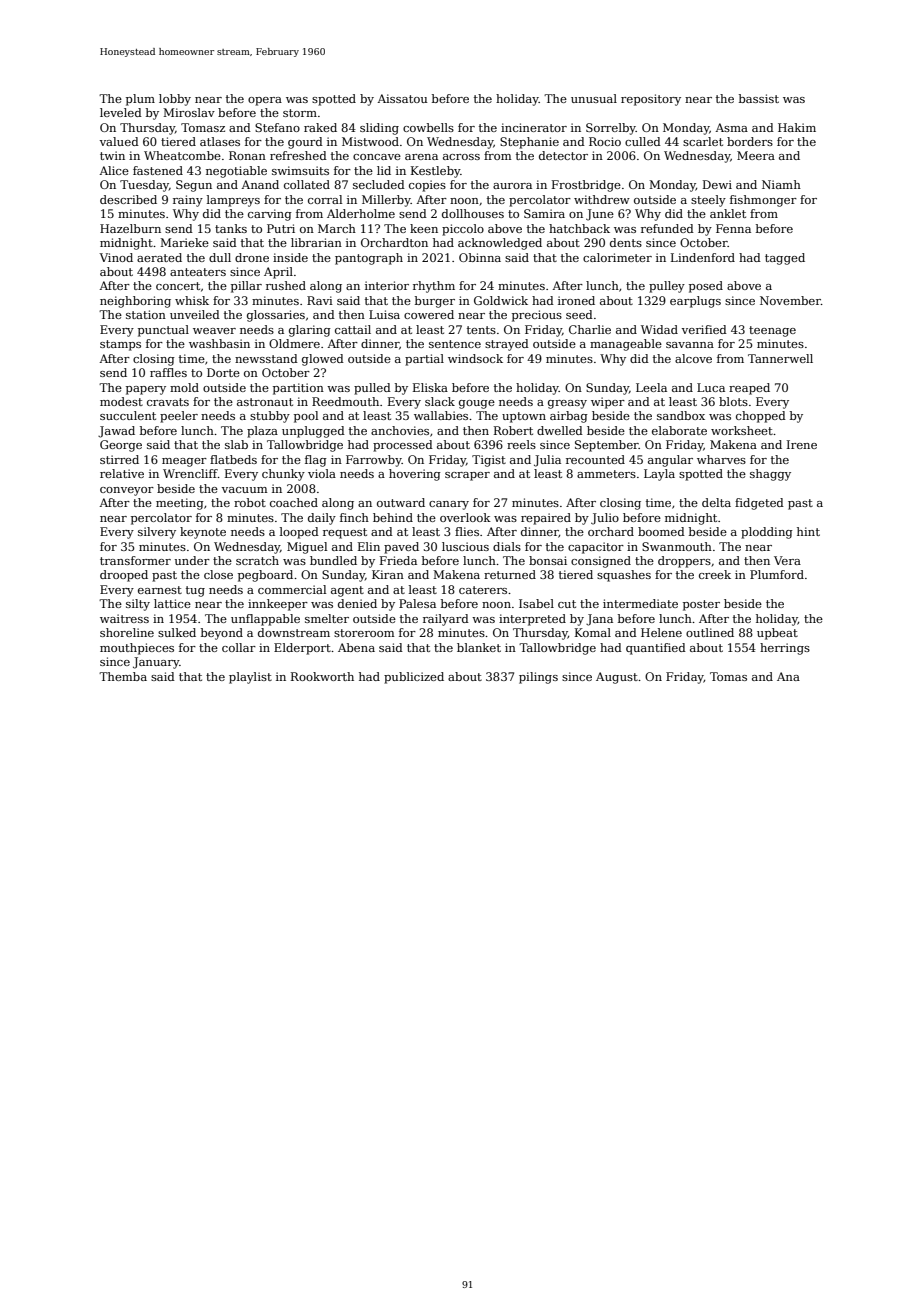  Describe the element at coordinates (703, 141) in the page. I see `scarlet` at that location.
